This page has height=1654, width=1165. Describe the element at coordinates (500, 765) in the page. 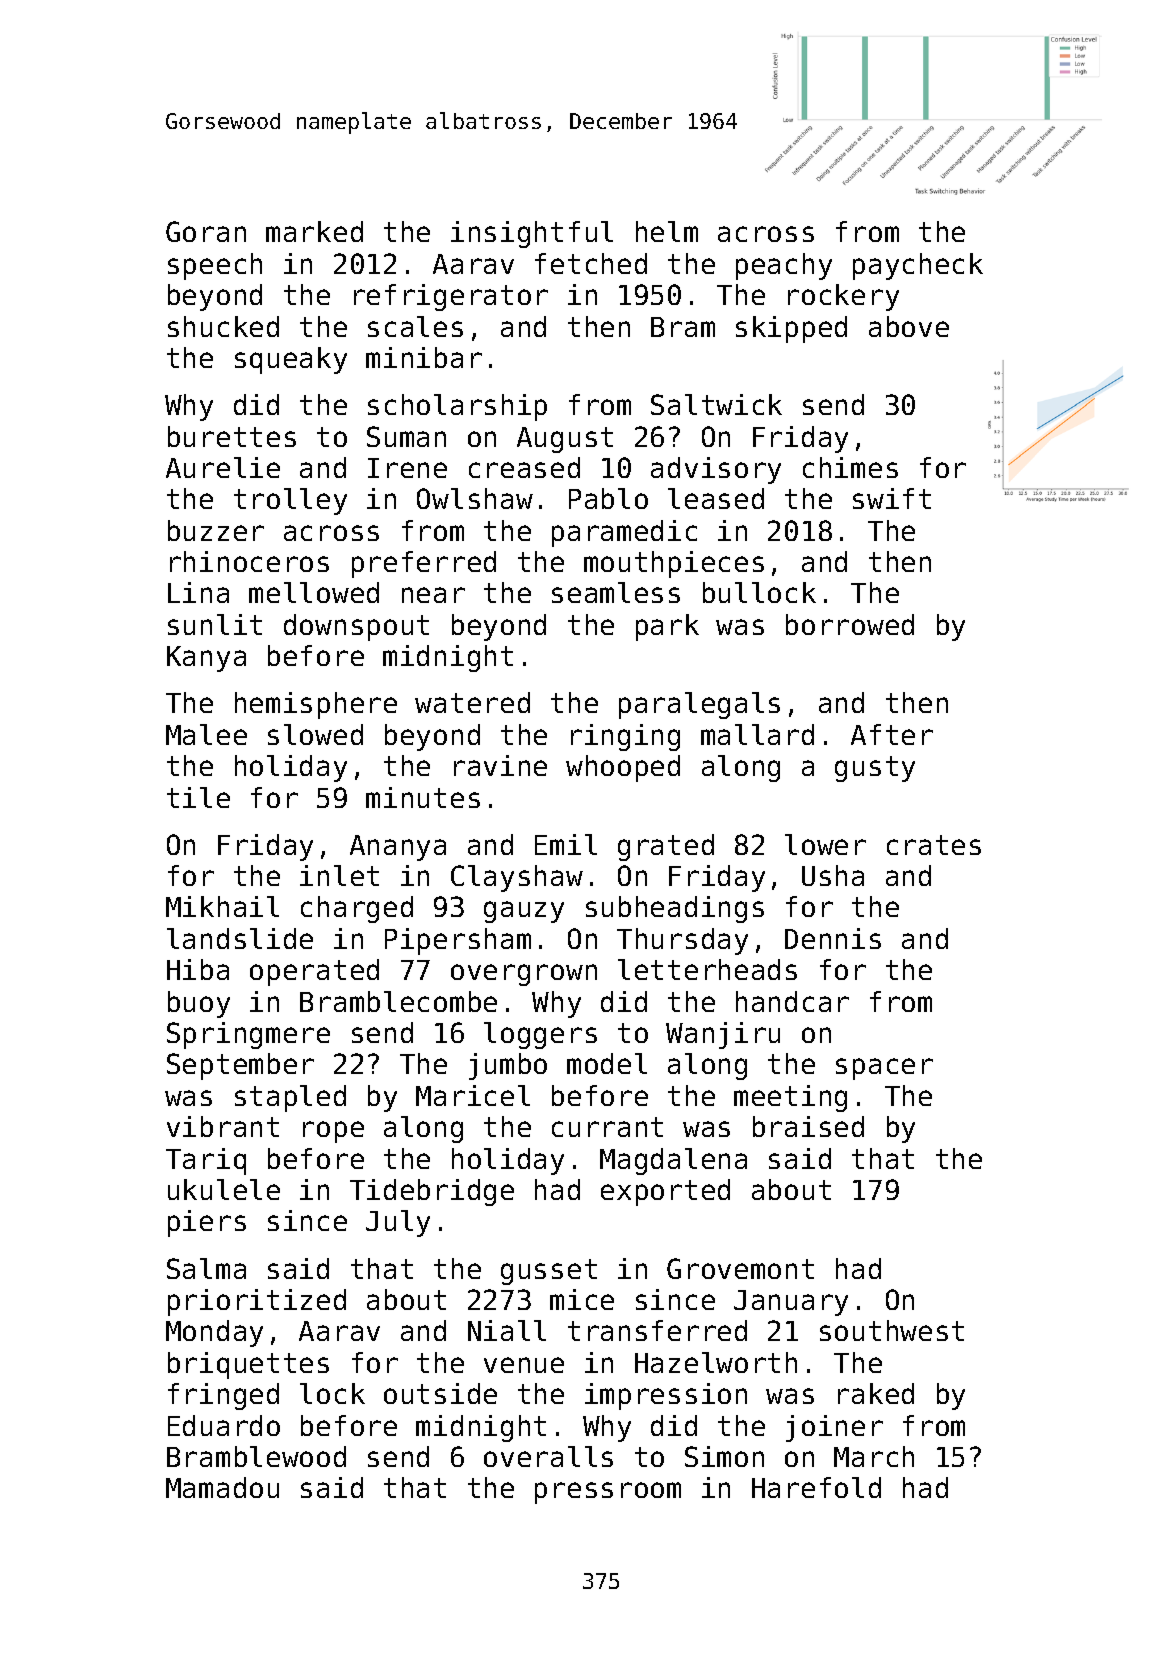

I see `ravine` at that location.
